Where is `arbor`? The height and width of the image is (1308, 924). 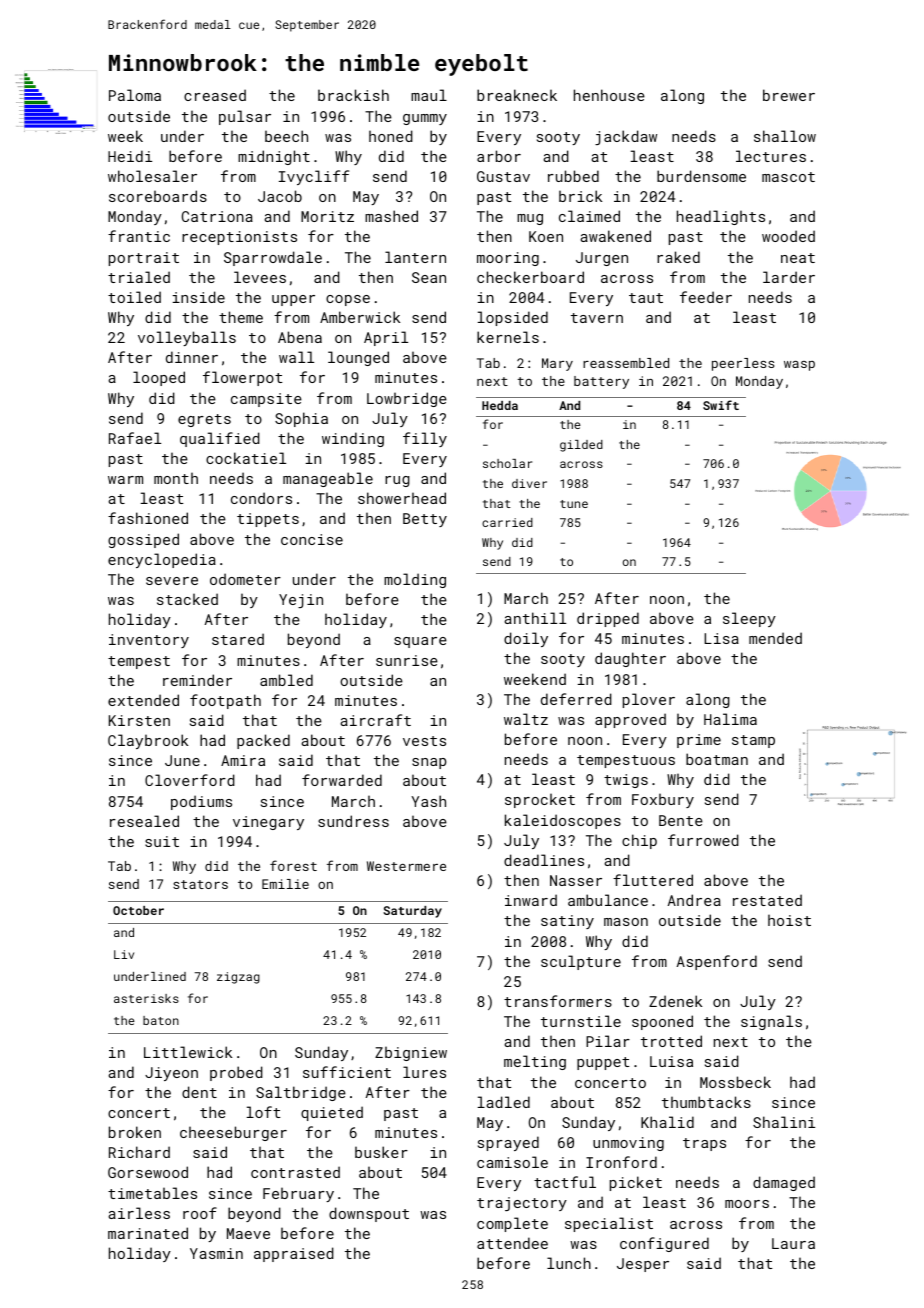 arbor is located at coordinates (499, 156).
